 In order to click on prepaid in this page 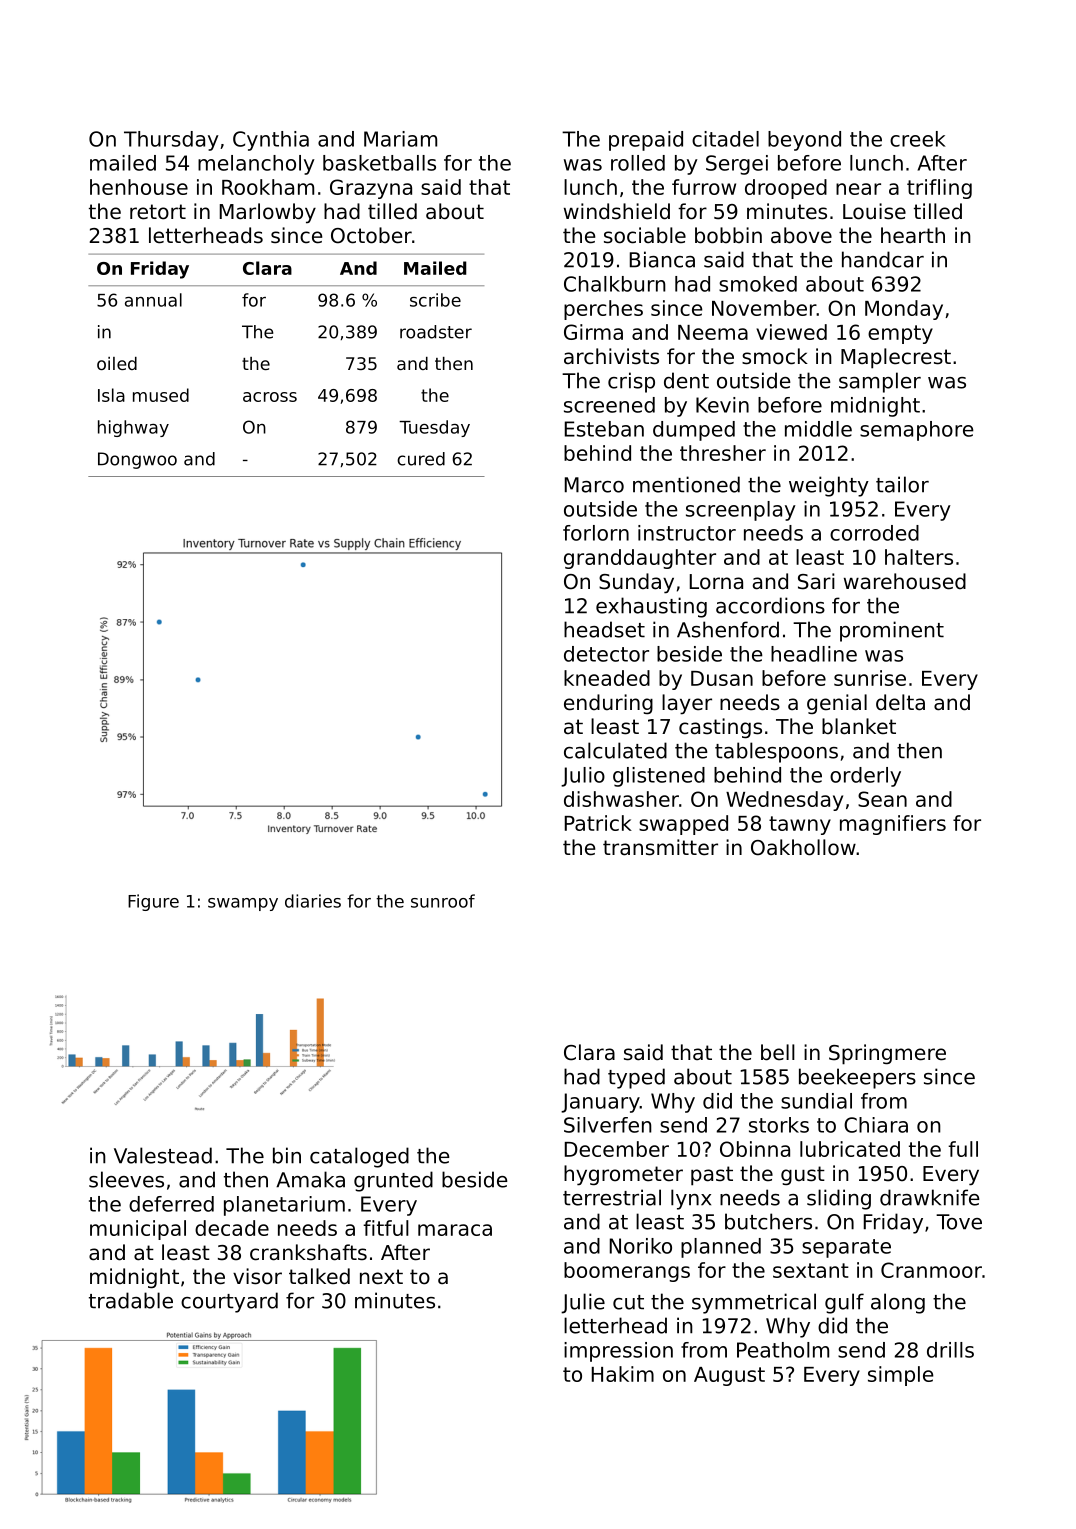, I will do `click(646, 141)`.
